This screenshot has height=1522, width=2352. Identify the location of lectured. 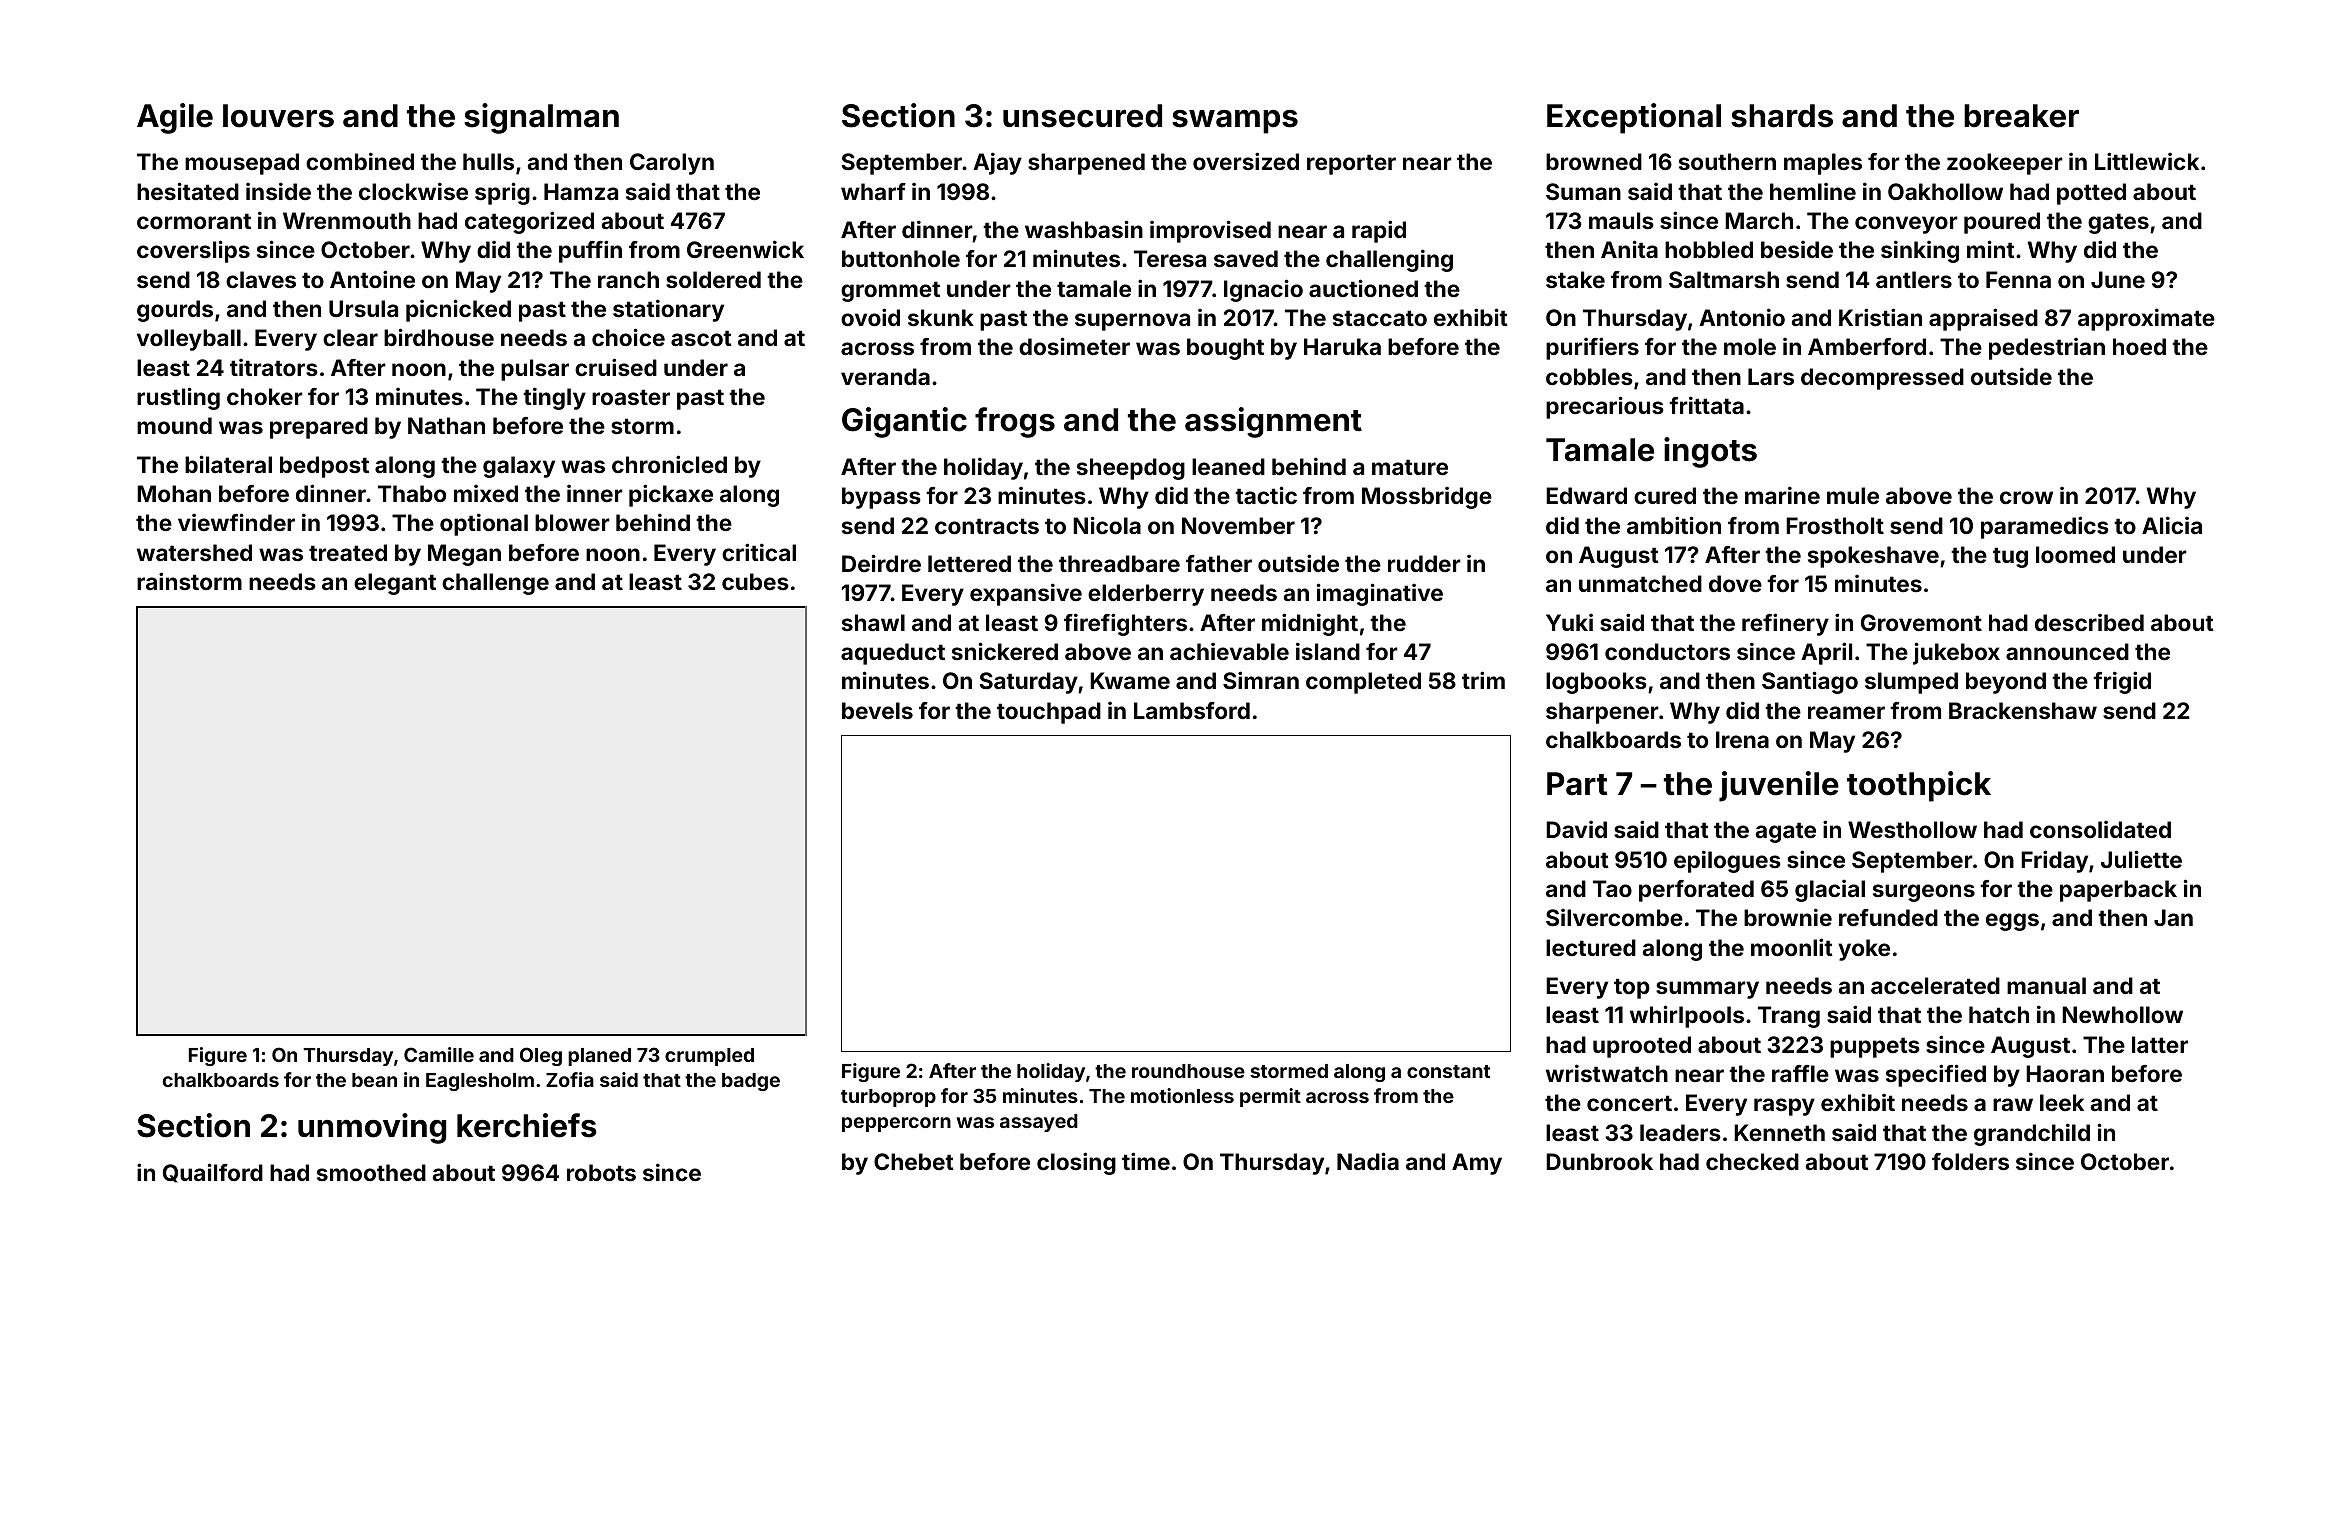
(1591, 947).
